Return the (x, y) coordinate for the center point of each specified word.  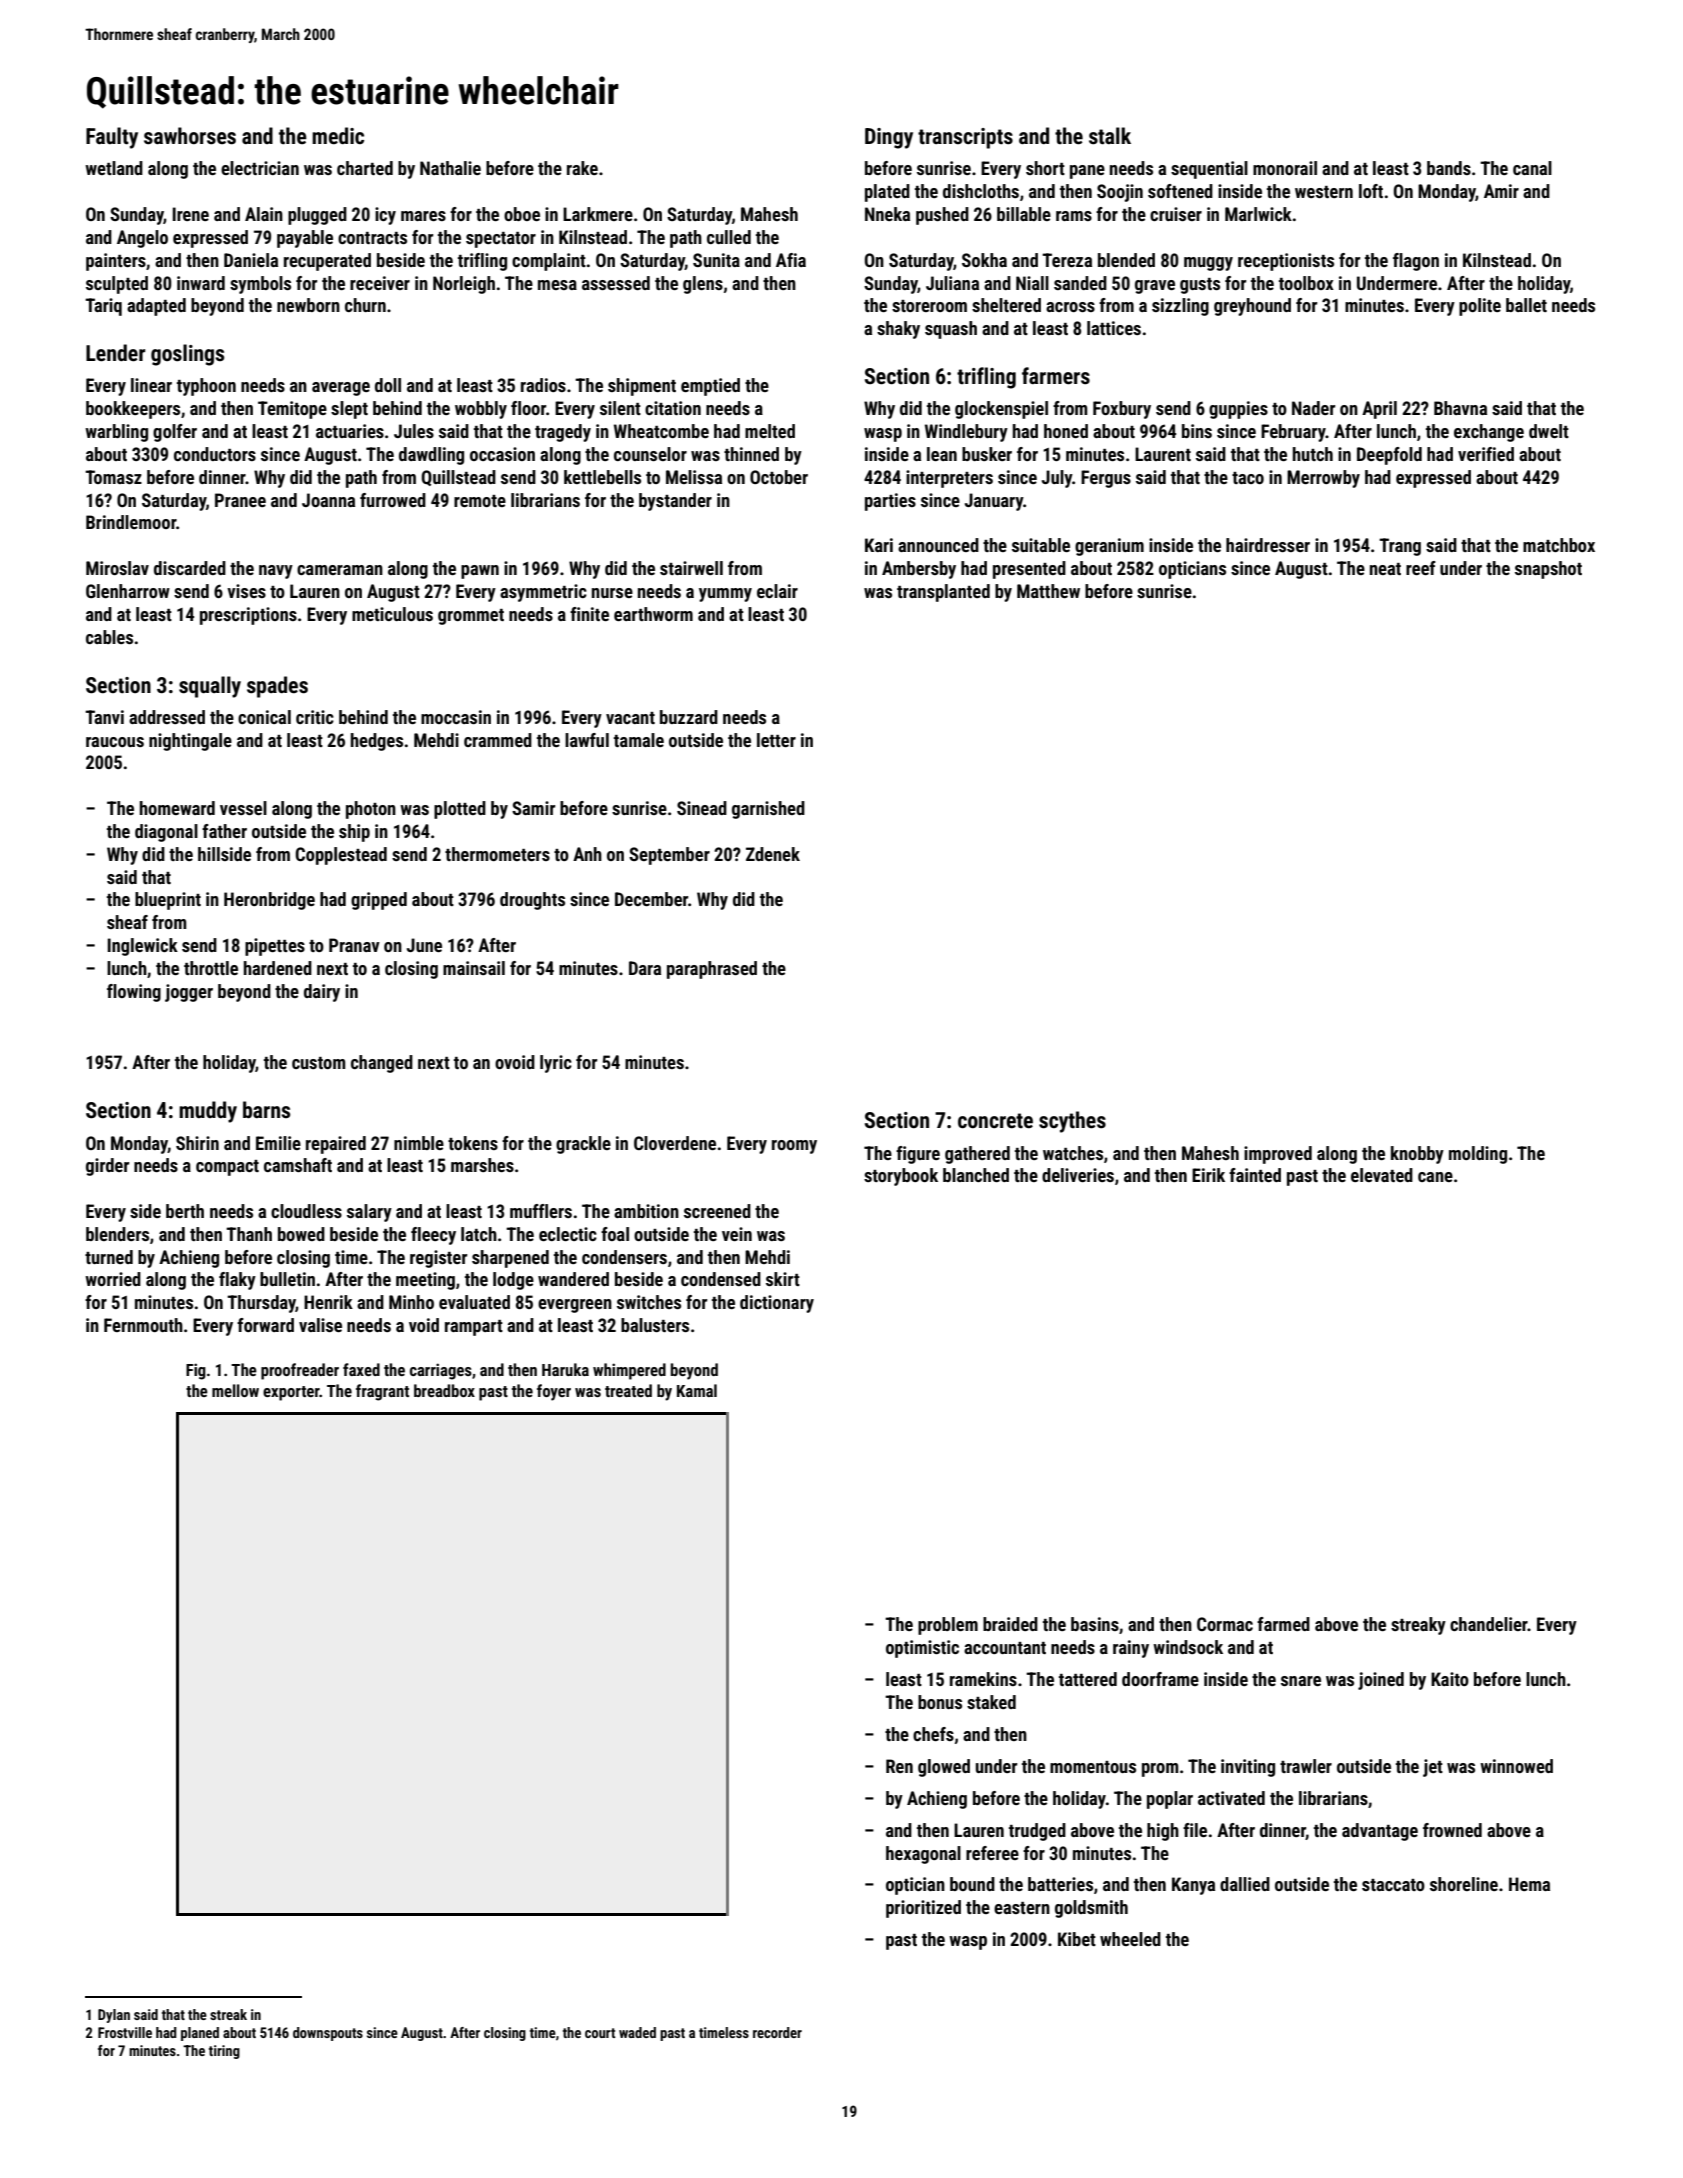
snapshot (1548, 570)
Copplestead (341, 856)
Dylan (114, 2016)
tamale (639, 740)
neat (1385, 569)
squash (951, 330)
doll (388, 385)
